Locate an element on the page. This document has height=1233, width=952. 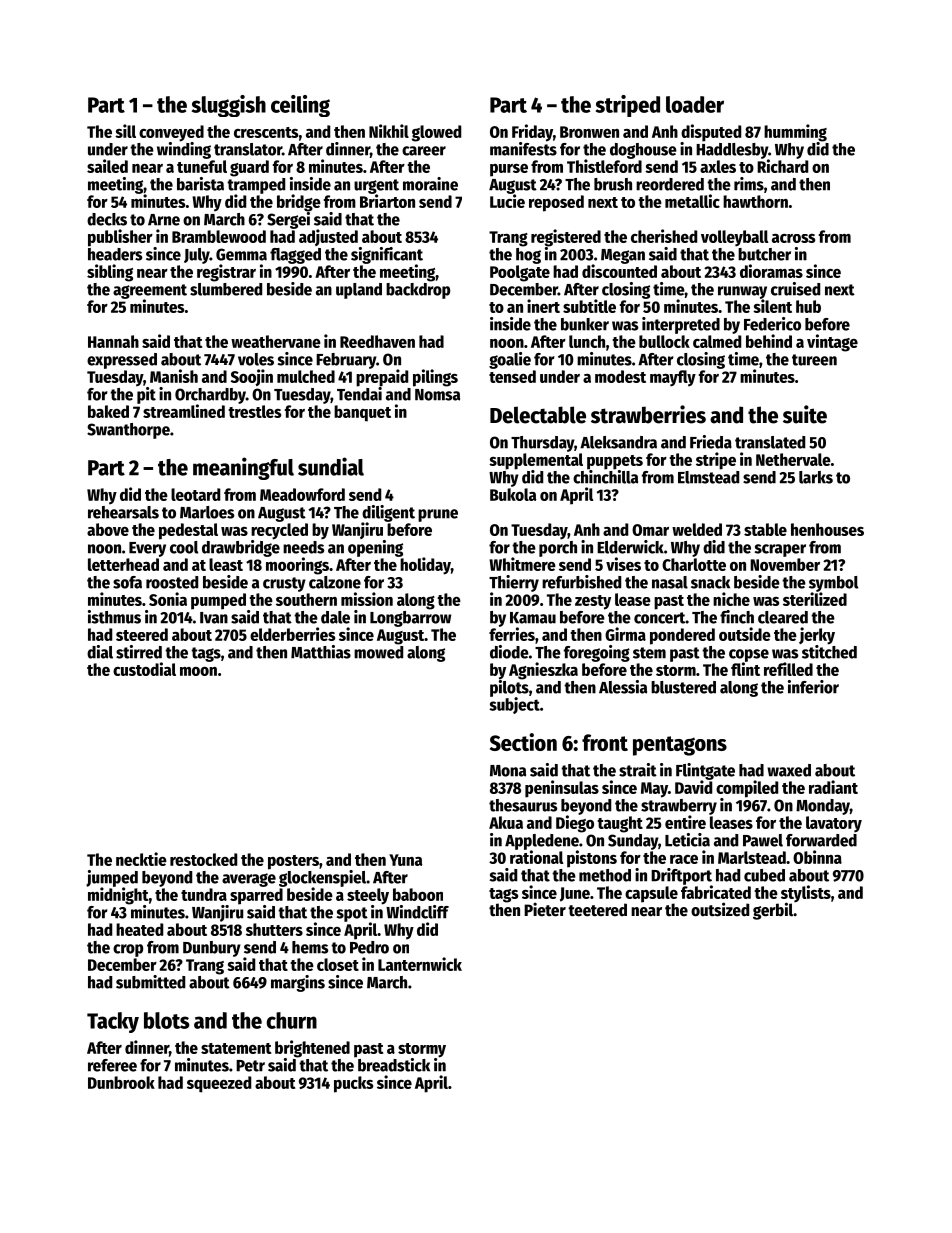
sluggish is located at coordinates (229, 106).
